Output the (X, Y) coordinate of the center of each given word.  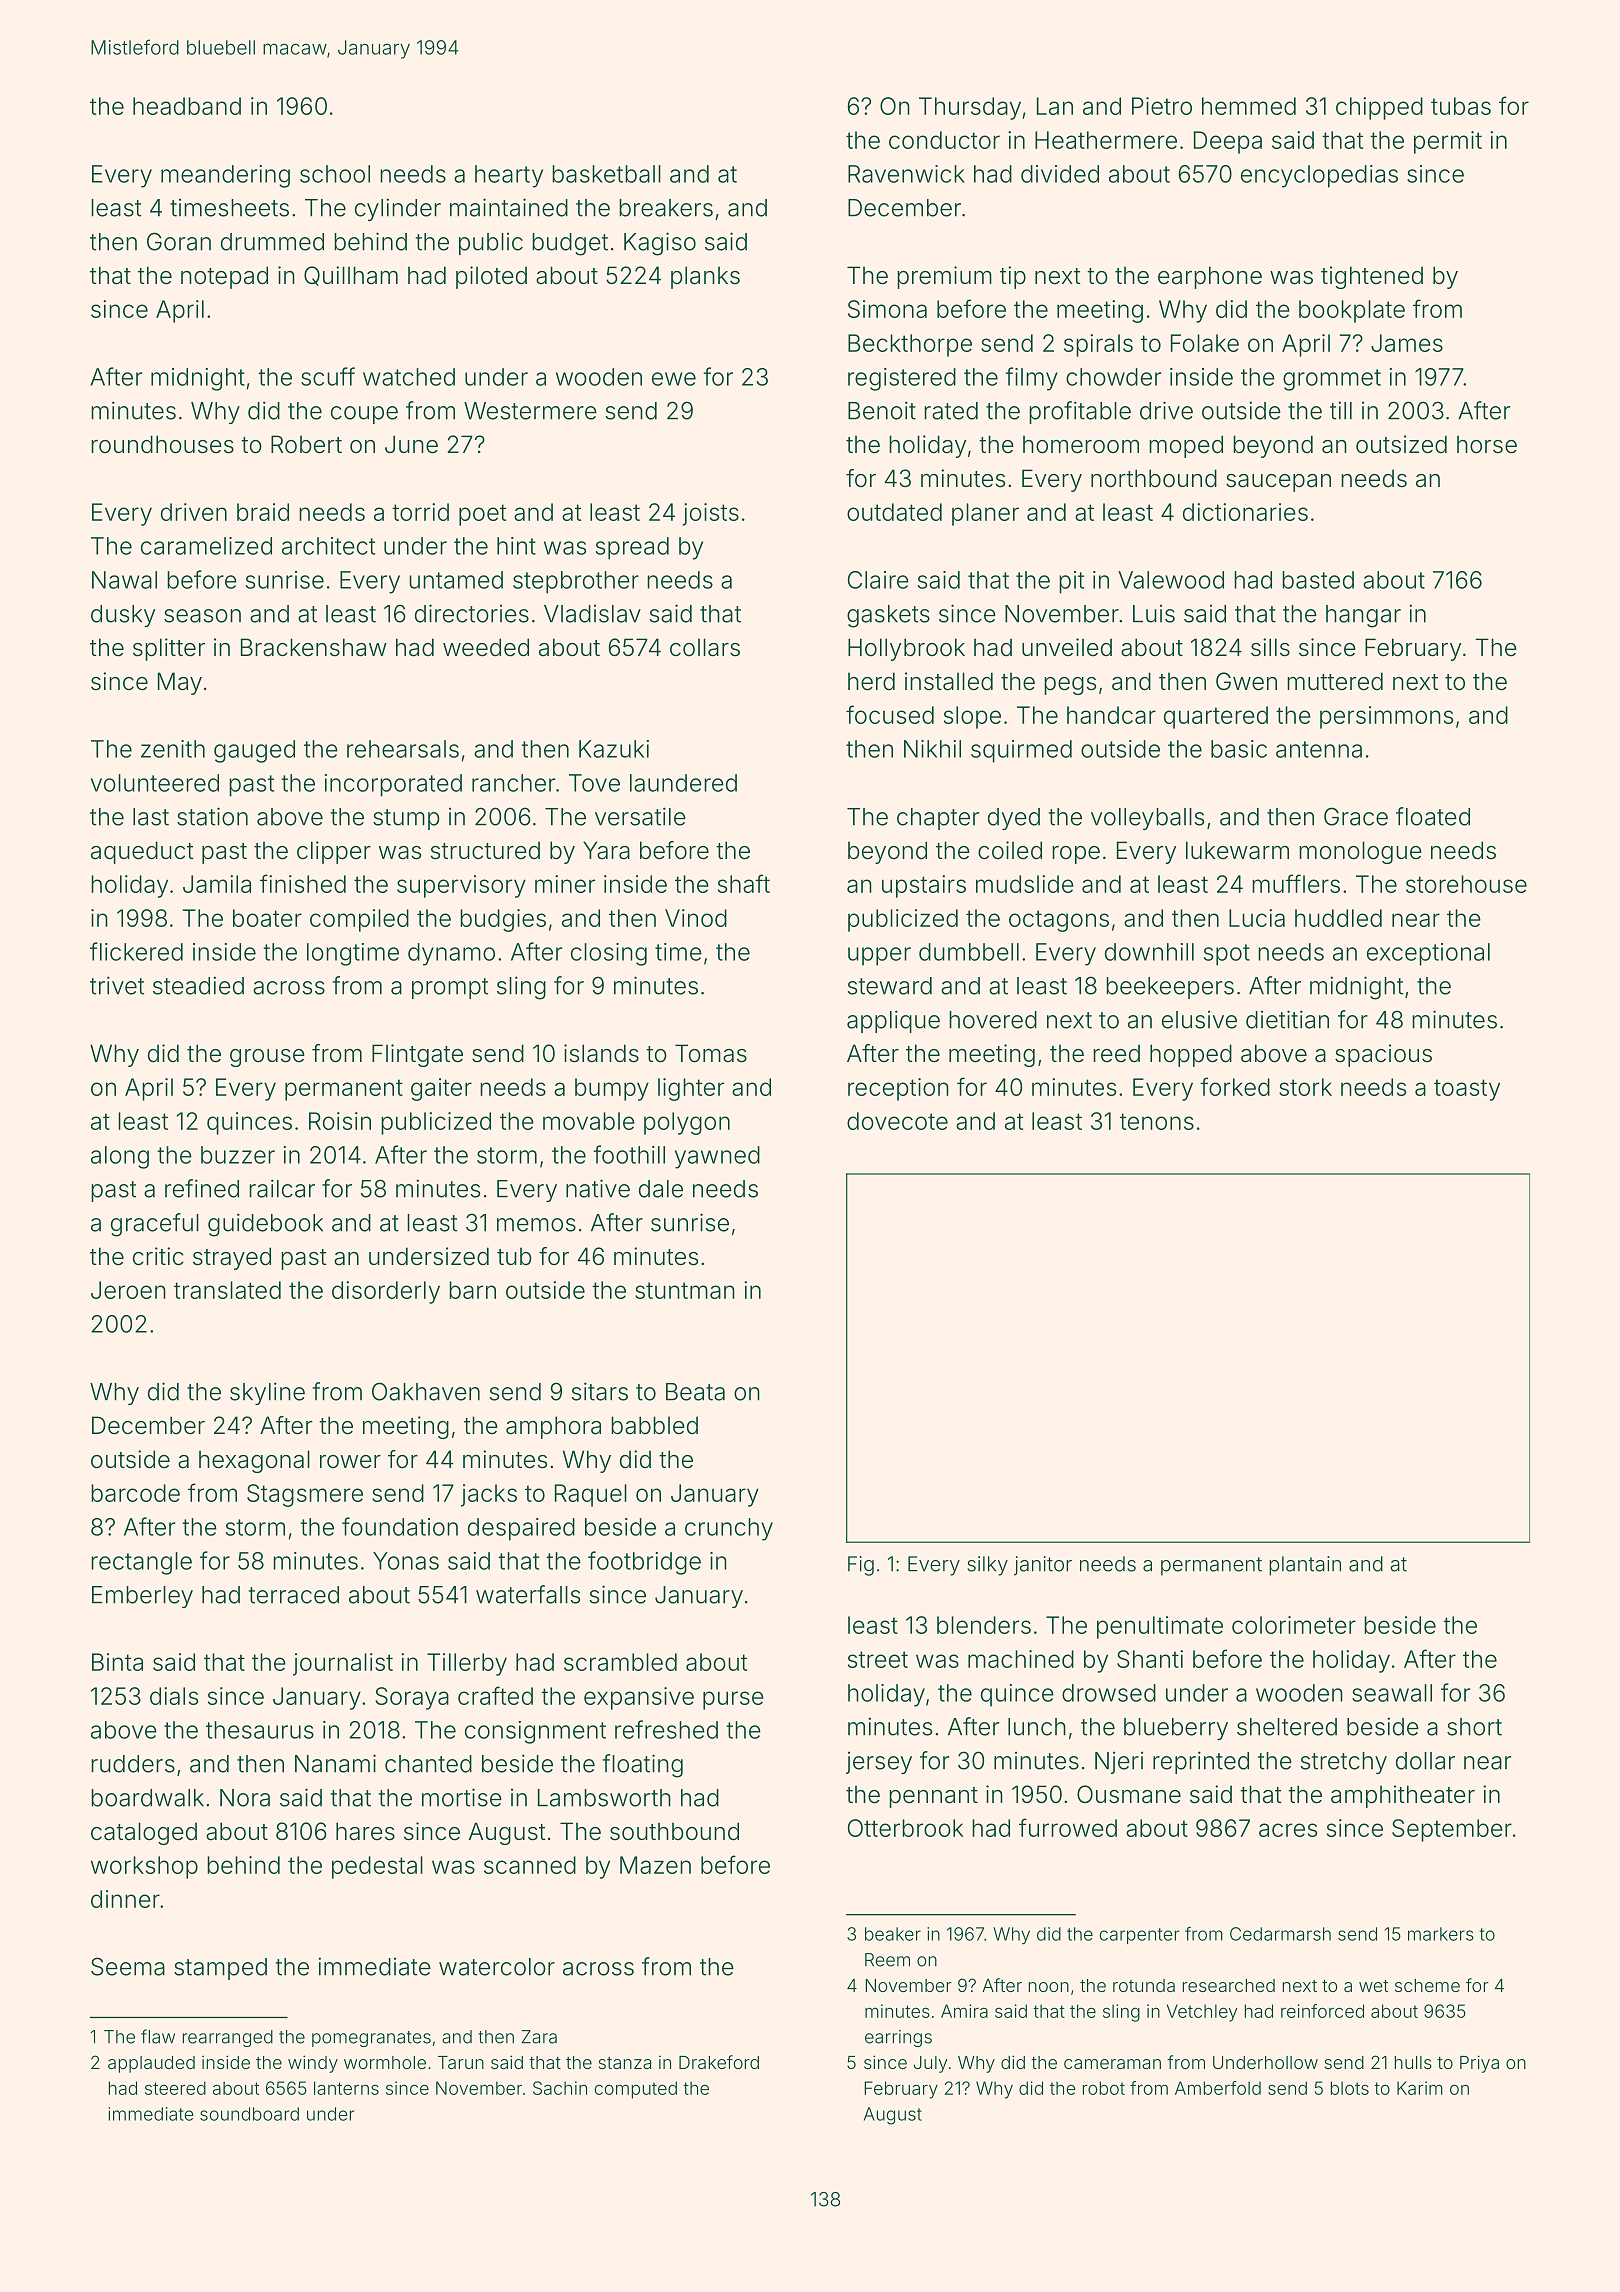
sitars (600, 1391)
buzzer (238, 1155)
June (411, 444)
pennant (933, 1797)
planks (705, 277)
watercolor (497, 1967)
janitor (1043, 1566)
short (1474, 1727)
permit (1448, 142)
